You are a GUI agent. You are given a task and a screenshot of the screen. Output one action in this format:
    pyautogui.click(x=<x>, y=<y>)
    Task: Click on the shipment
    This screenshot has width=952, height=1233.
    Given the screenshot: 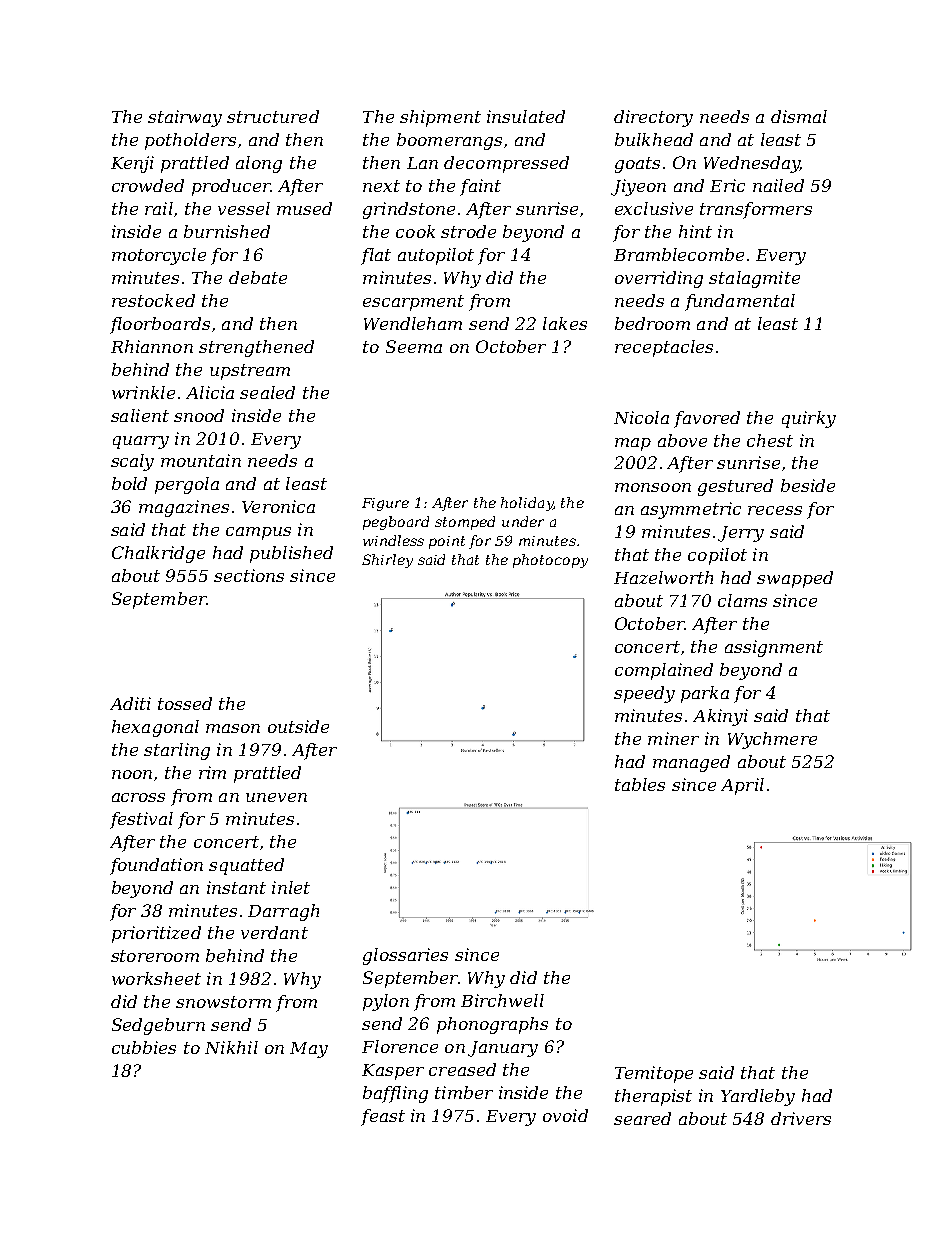 What is the action you would take?
    pyautogui.click(x=440, y=118)
